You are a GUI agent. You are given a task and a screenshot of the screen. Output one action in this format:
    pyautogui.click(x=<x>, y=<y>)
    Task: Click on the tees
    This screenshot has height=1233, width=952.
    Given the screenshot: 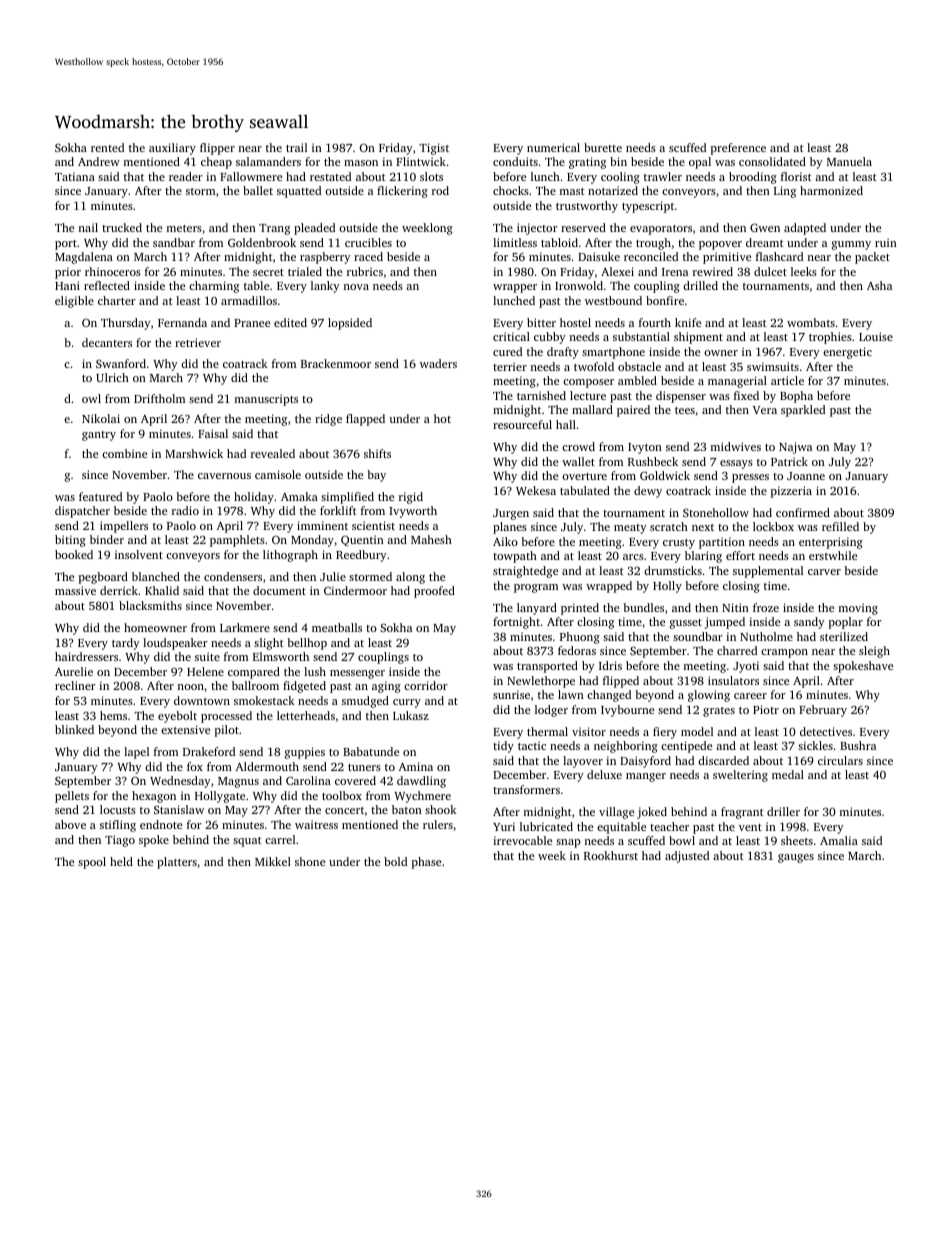 What is the action you would take?
    pyautogui.click(x=685, y=410)
